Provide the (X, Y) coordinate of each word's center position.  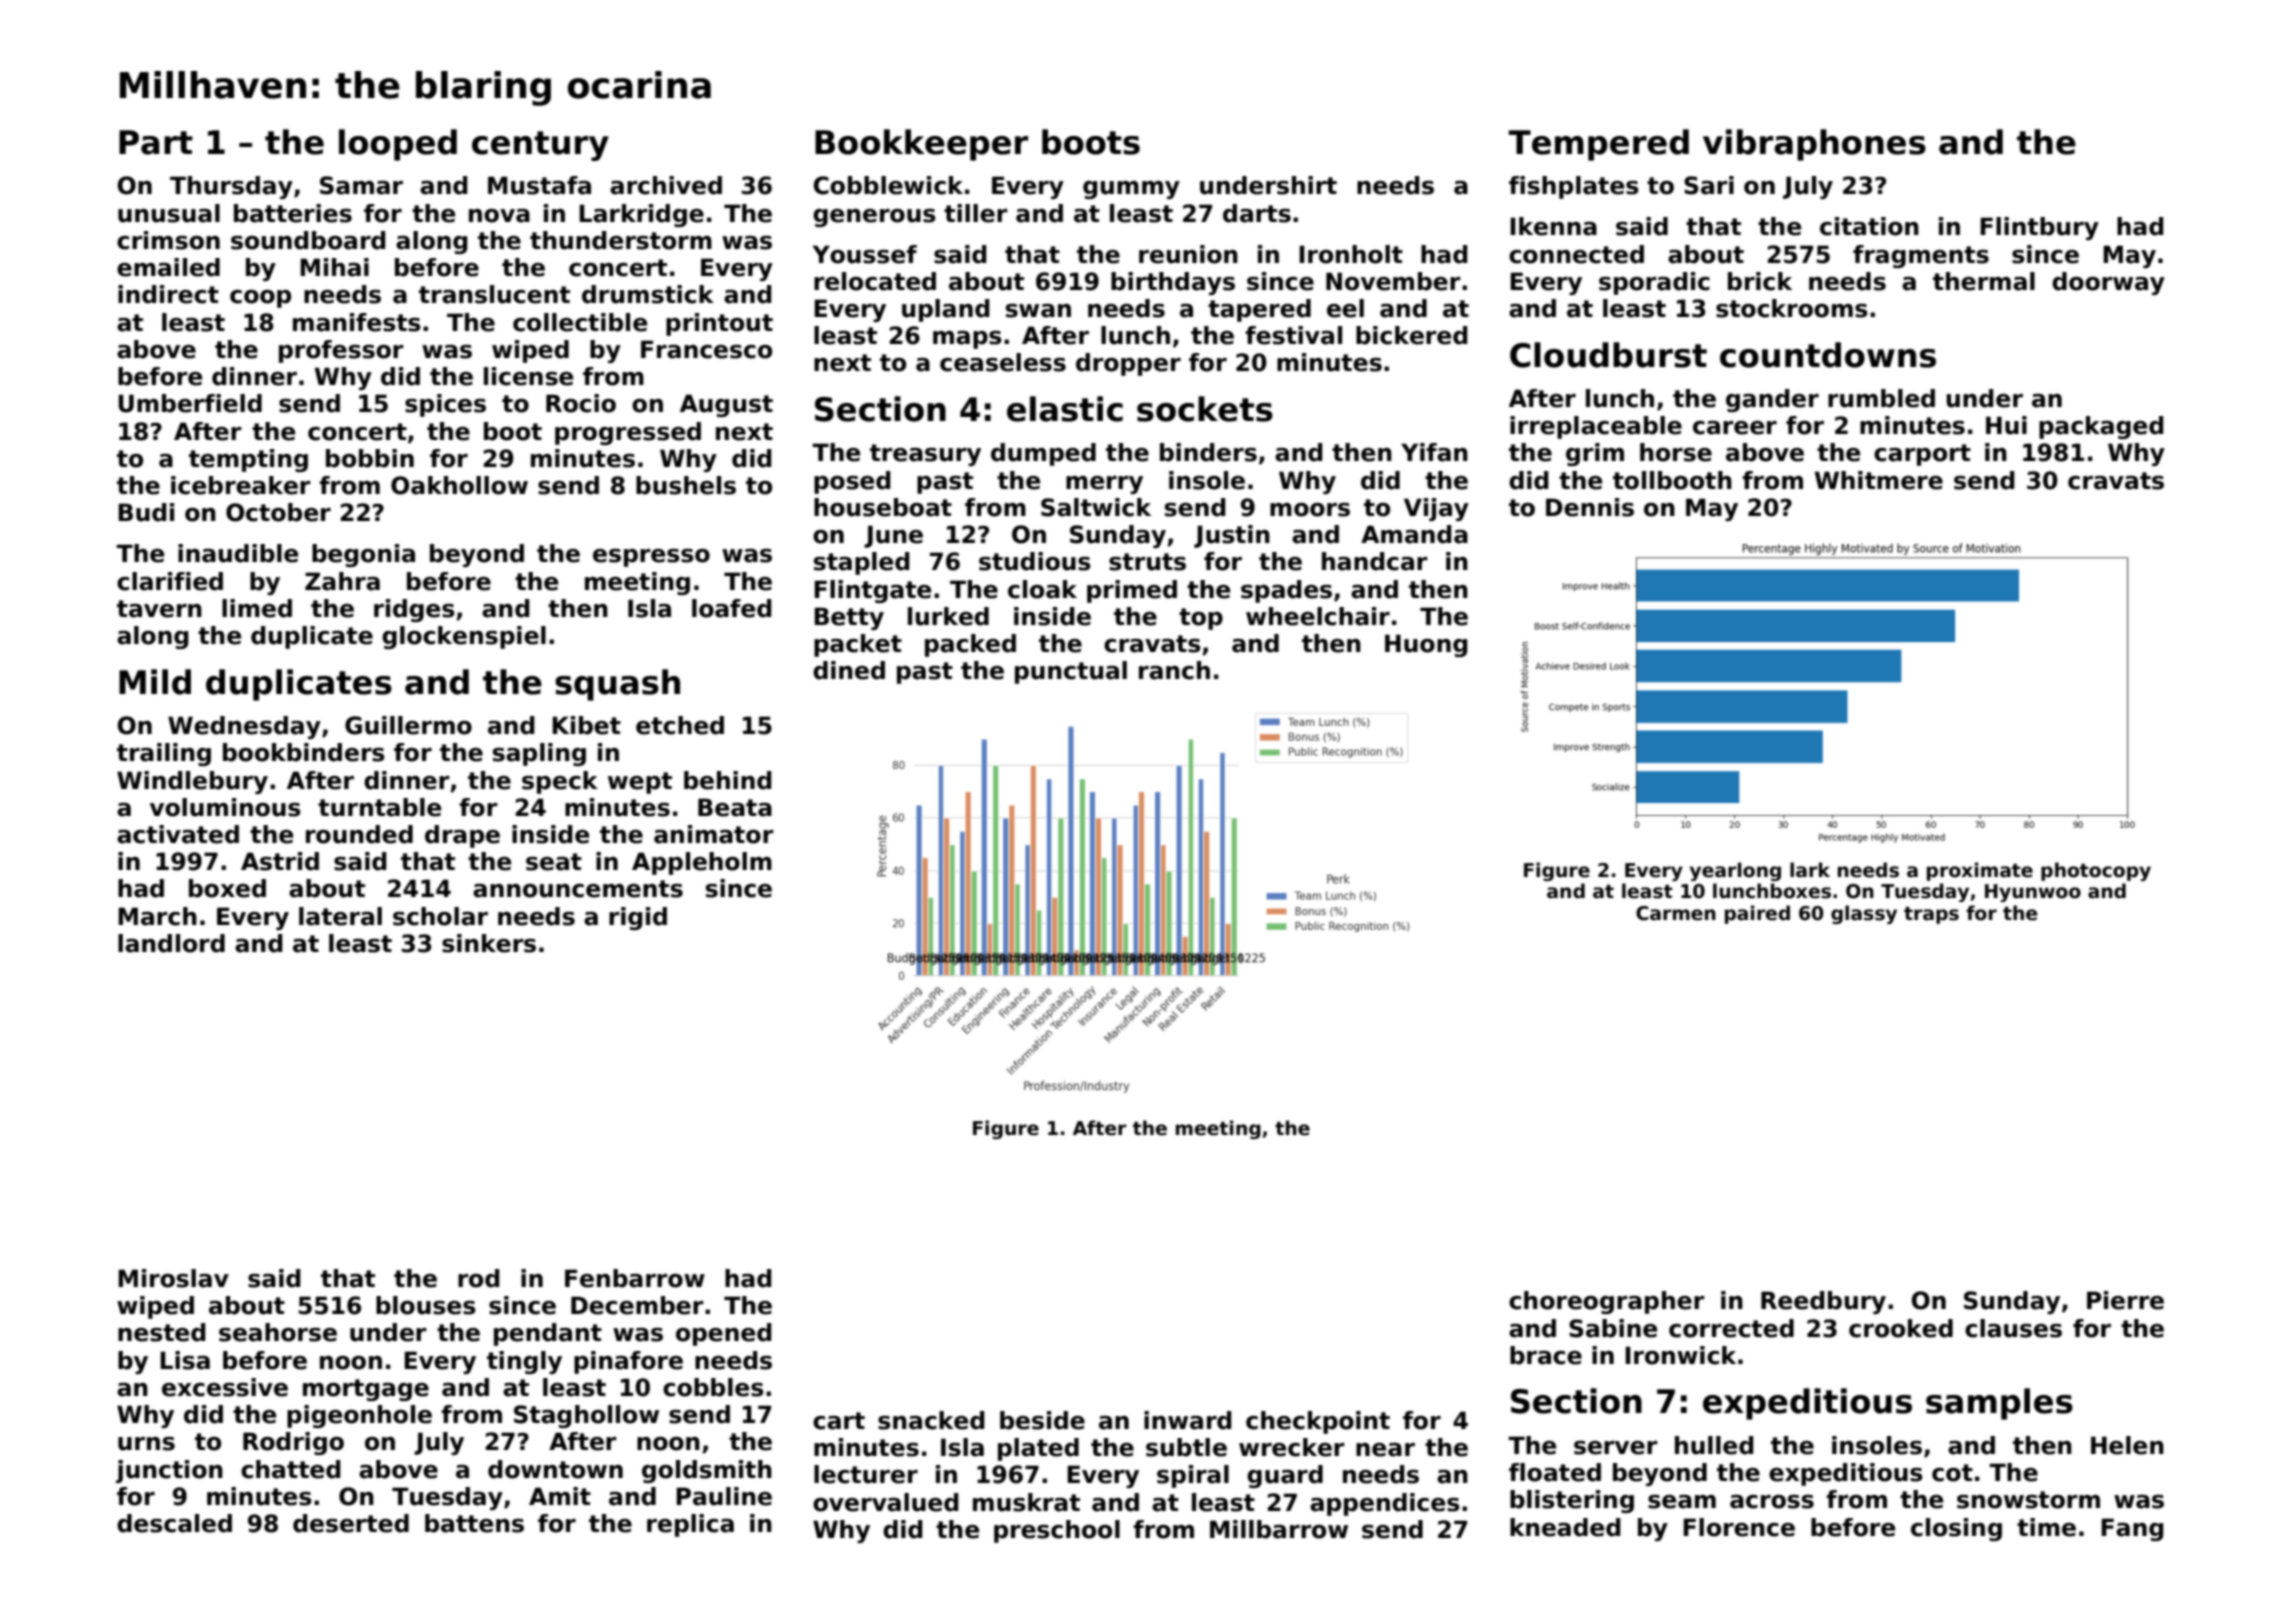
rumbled (1881, 398)
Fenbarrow (635, 1278)
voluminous (225, 807)
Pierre (2125, 1300)
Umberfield (190, 403)
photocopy (2096, 871)
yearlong (1735, 871)
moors (1310, 510)
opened (724, 1334)
